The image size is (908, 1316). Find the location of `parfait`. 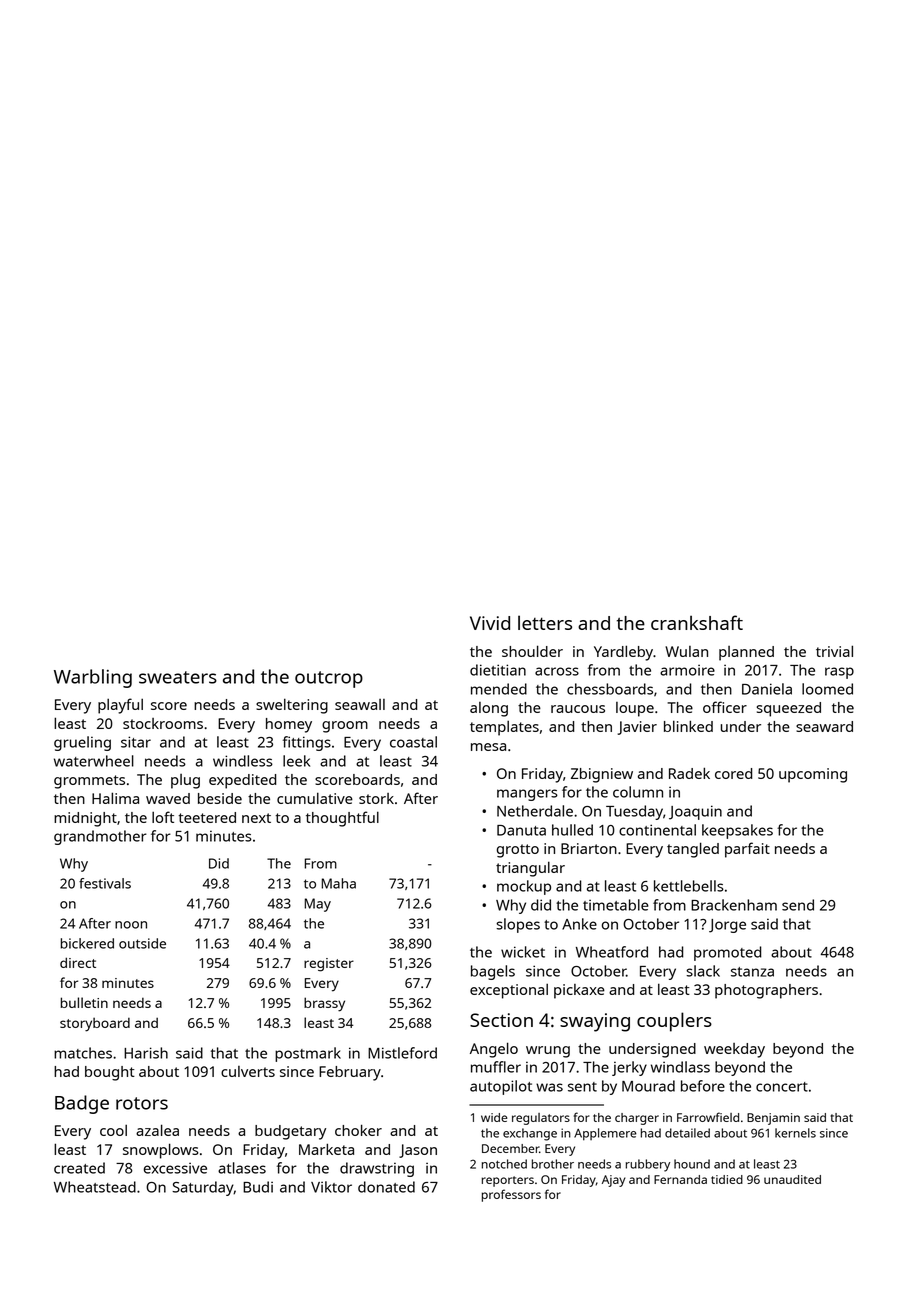

parfait is located at coordinates (747, 850).
